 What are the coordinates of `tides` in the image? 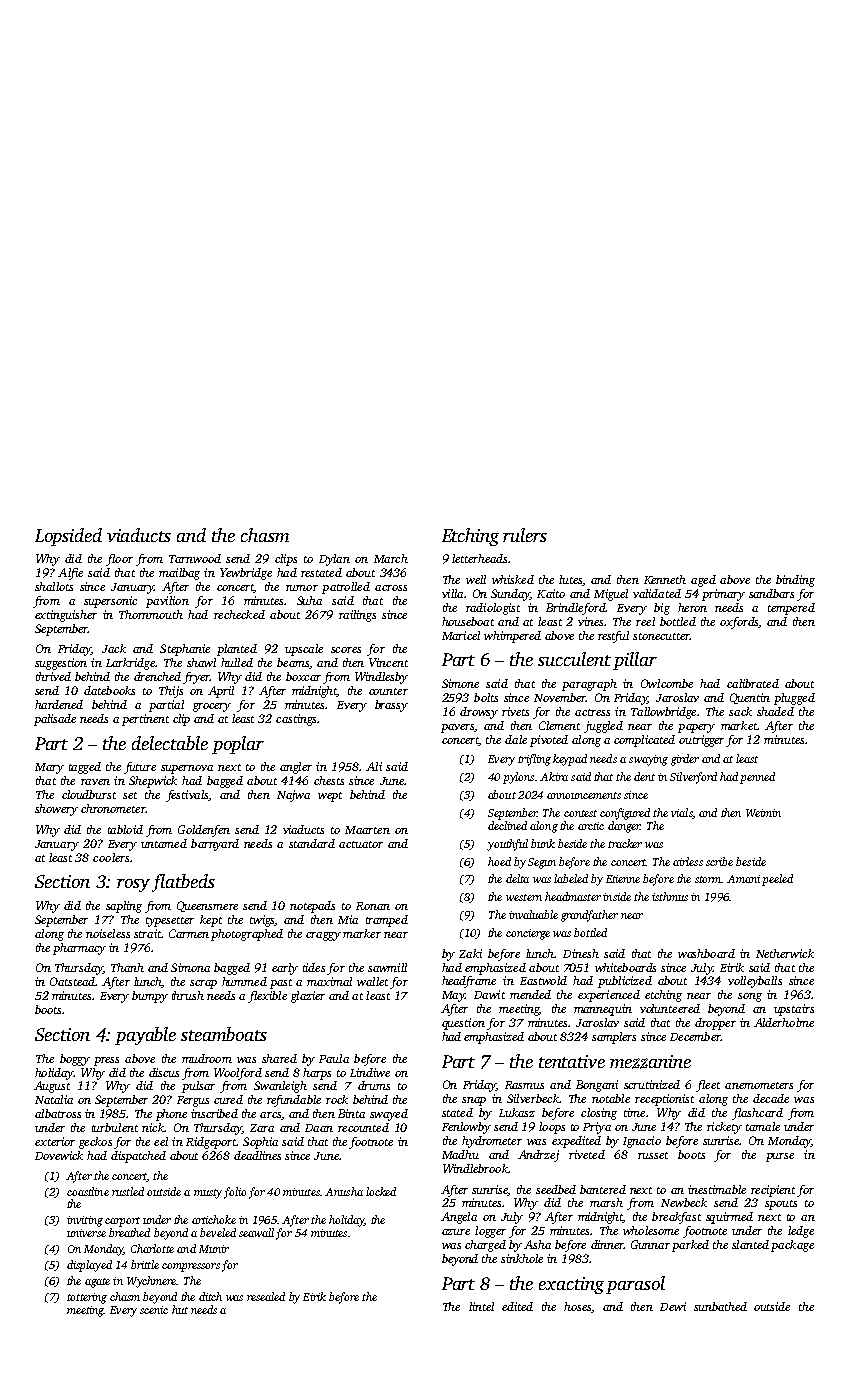 It's located at (314, 967).
